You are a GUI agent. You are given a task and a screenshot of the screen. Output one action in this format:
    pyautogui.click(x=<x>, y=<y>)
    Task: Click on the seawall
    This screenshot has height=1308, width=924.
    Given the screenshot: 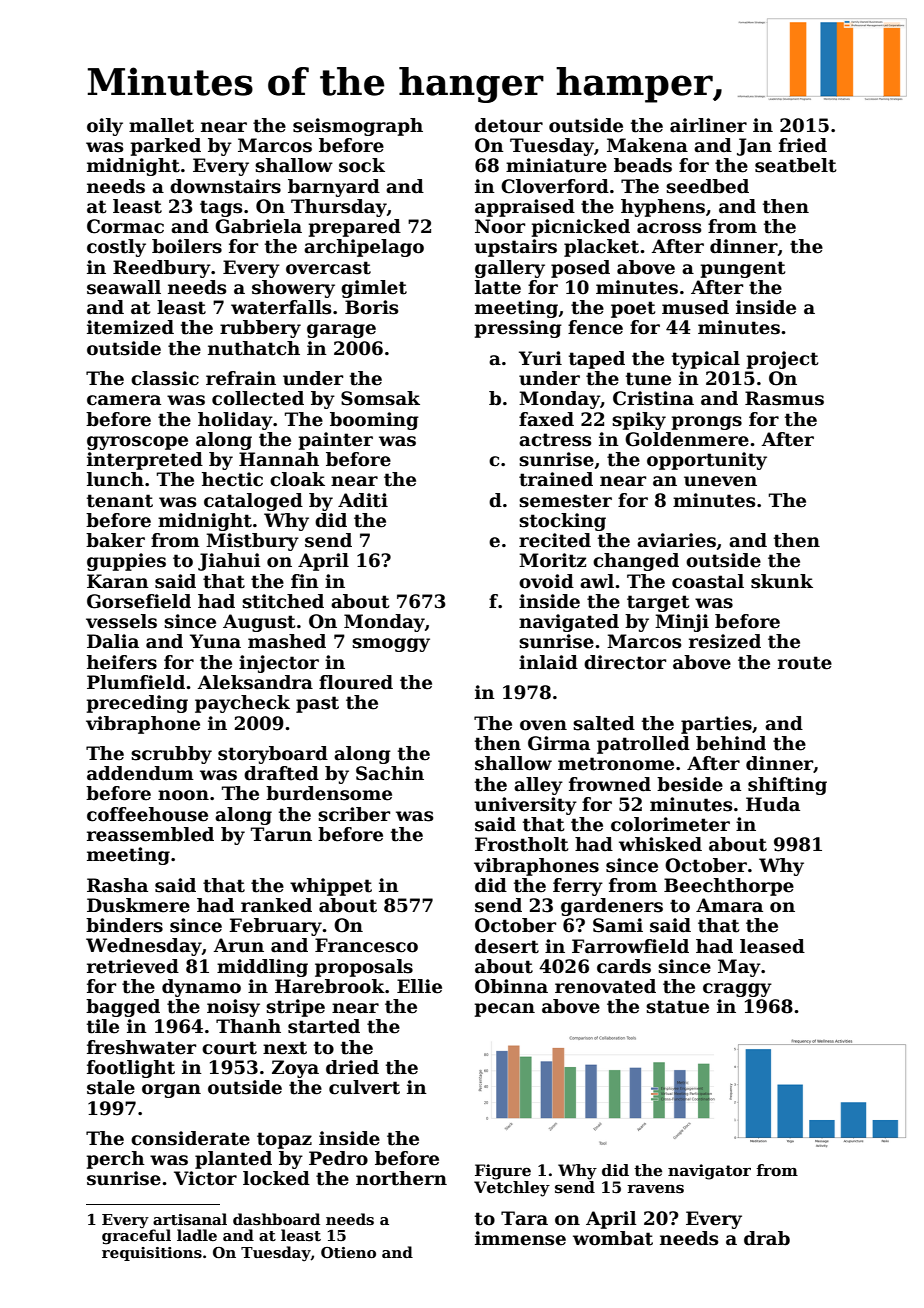 What is the action you would take?
    pyautogui.click(x=124, y=287)
